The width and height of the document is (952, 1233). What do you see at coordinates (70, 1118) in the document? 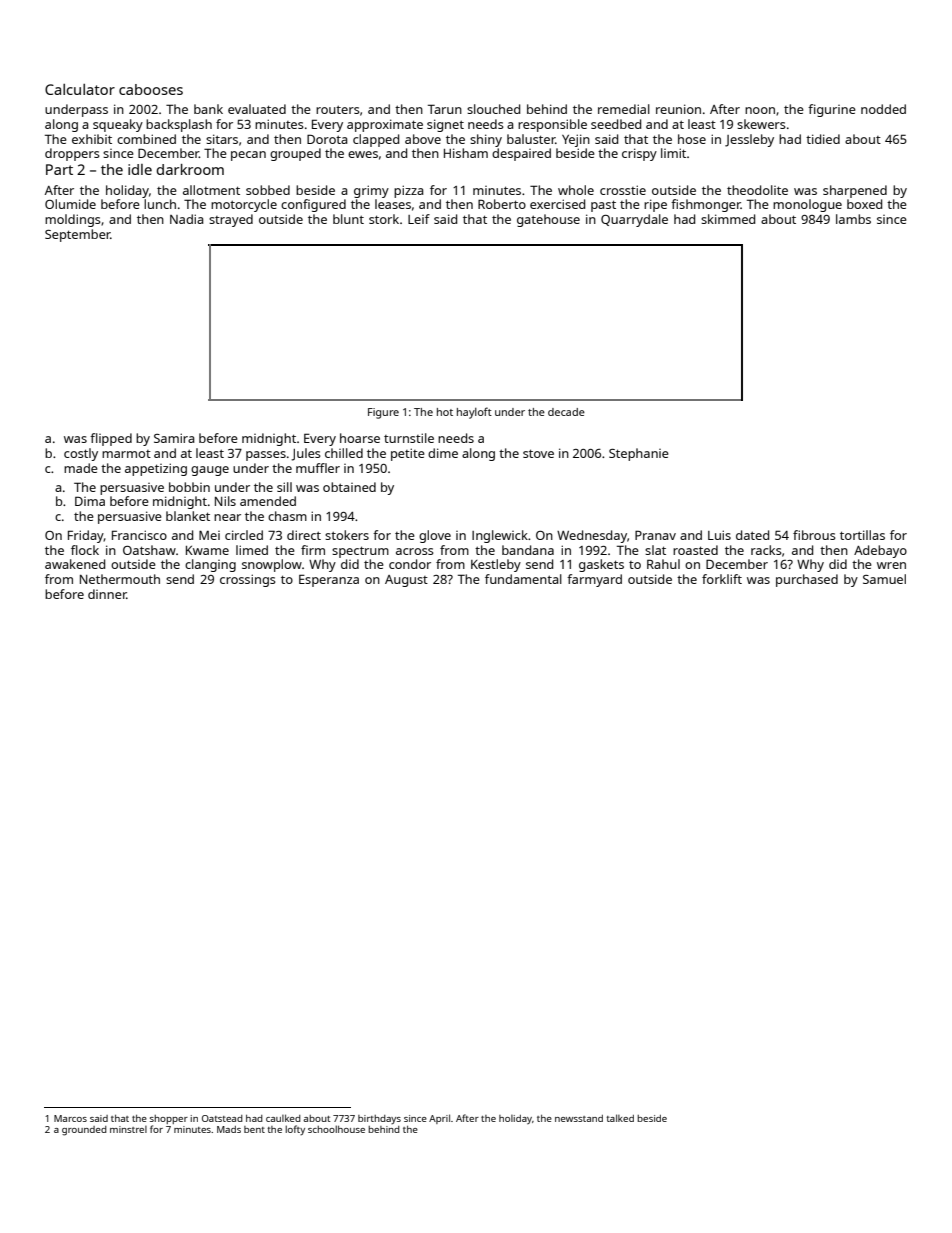
I see `Marcos` at bounding box center [70, 1118].
